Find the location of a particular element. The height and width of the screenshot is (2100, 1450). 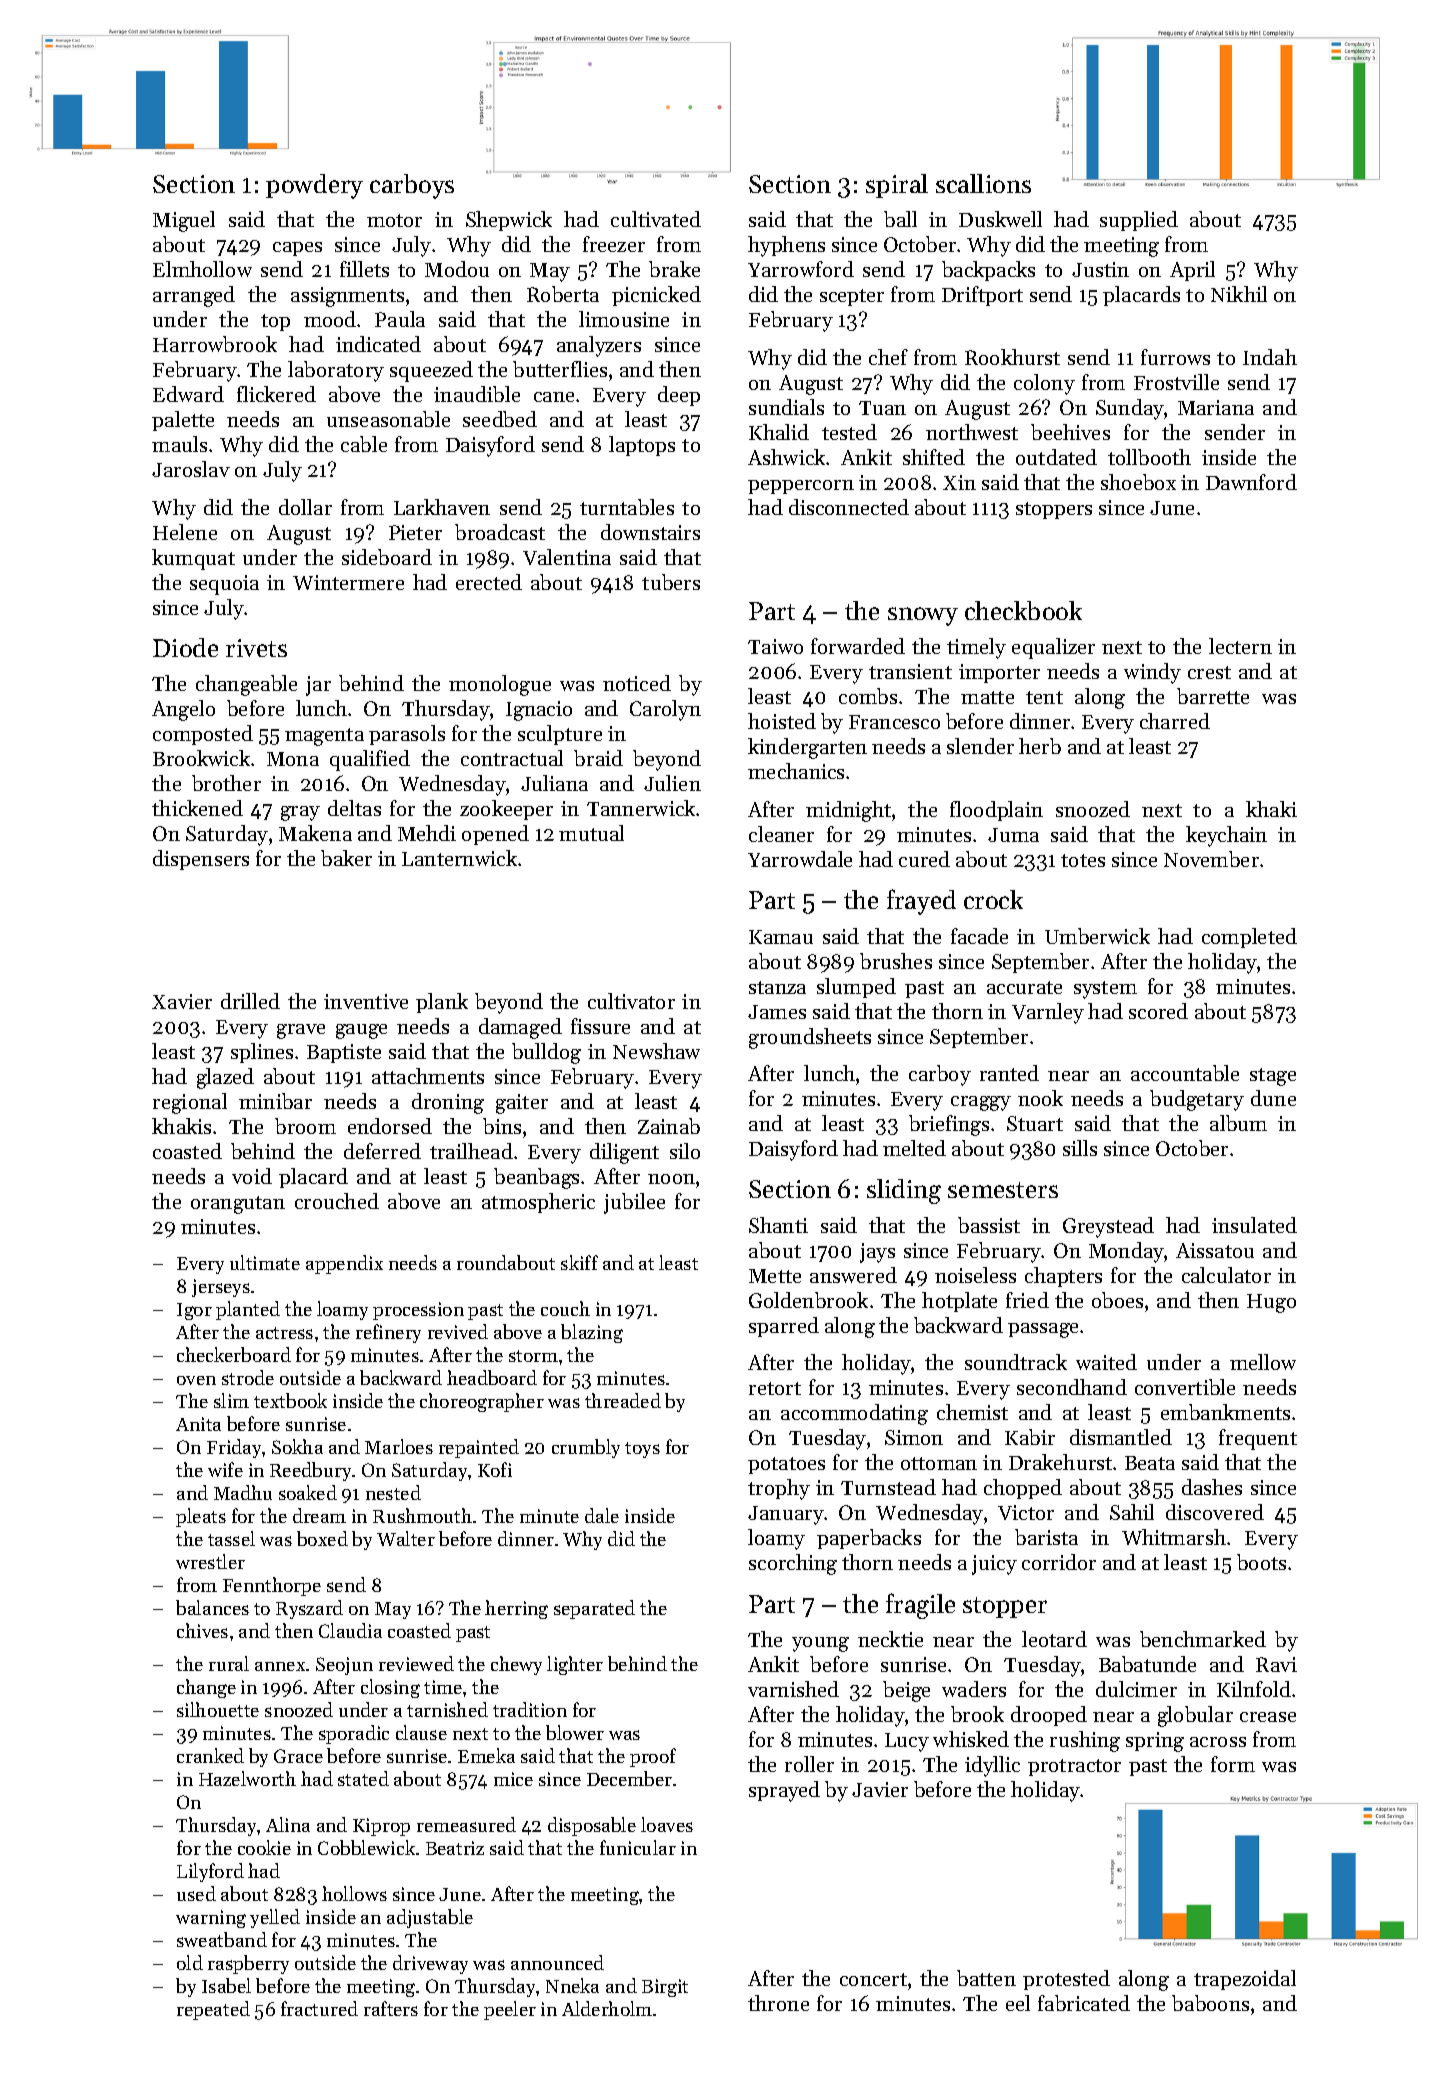

supplied is located at coordinates (1139, 221).
